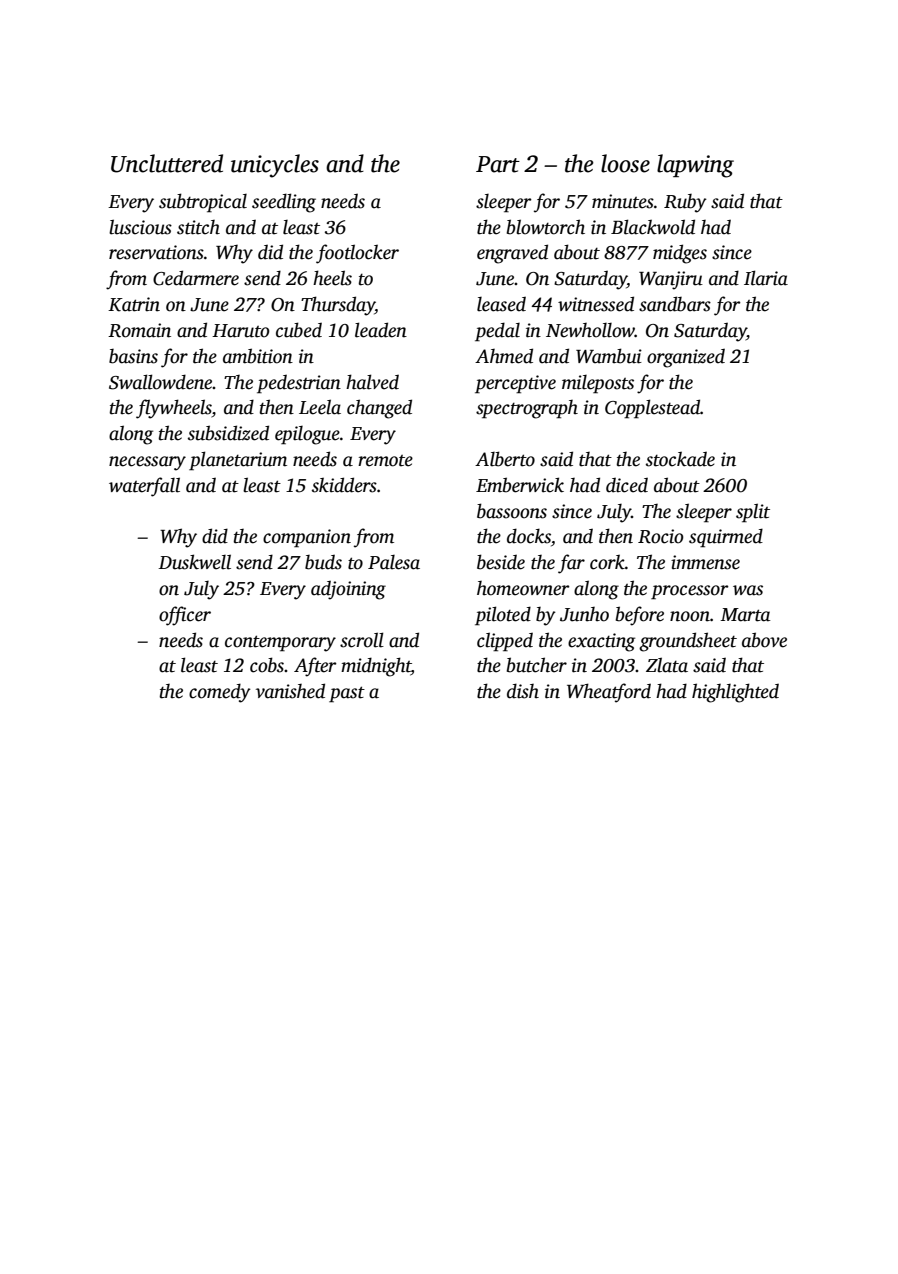  I want to click on Alberto, so click(505, 459).
